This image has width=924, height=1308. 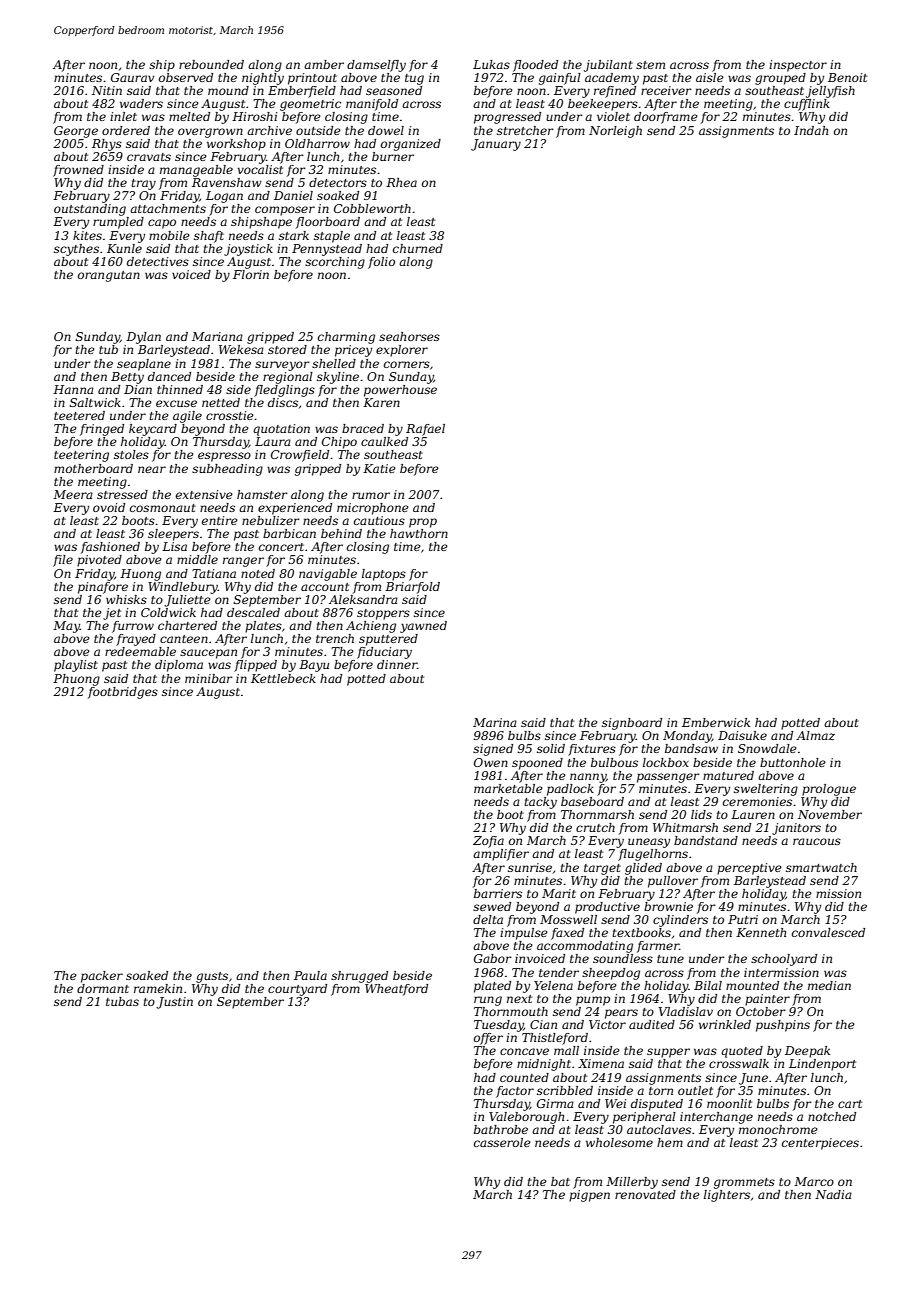 I want to click on Almaz, so click(x=815, y=735).
